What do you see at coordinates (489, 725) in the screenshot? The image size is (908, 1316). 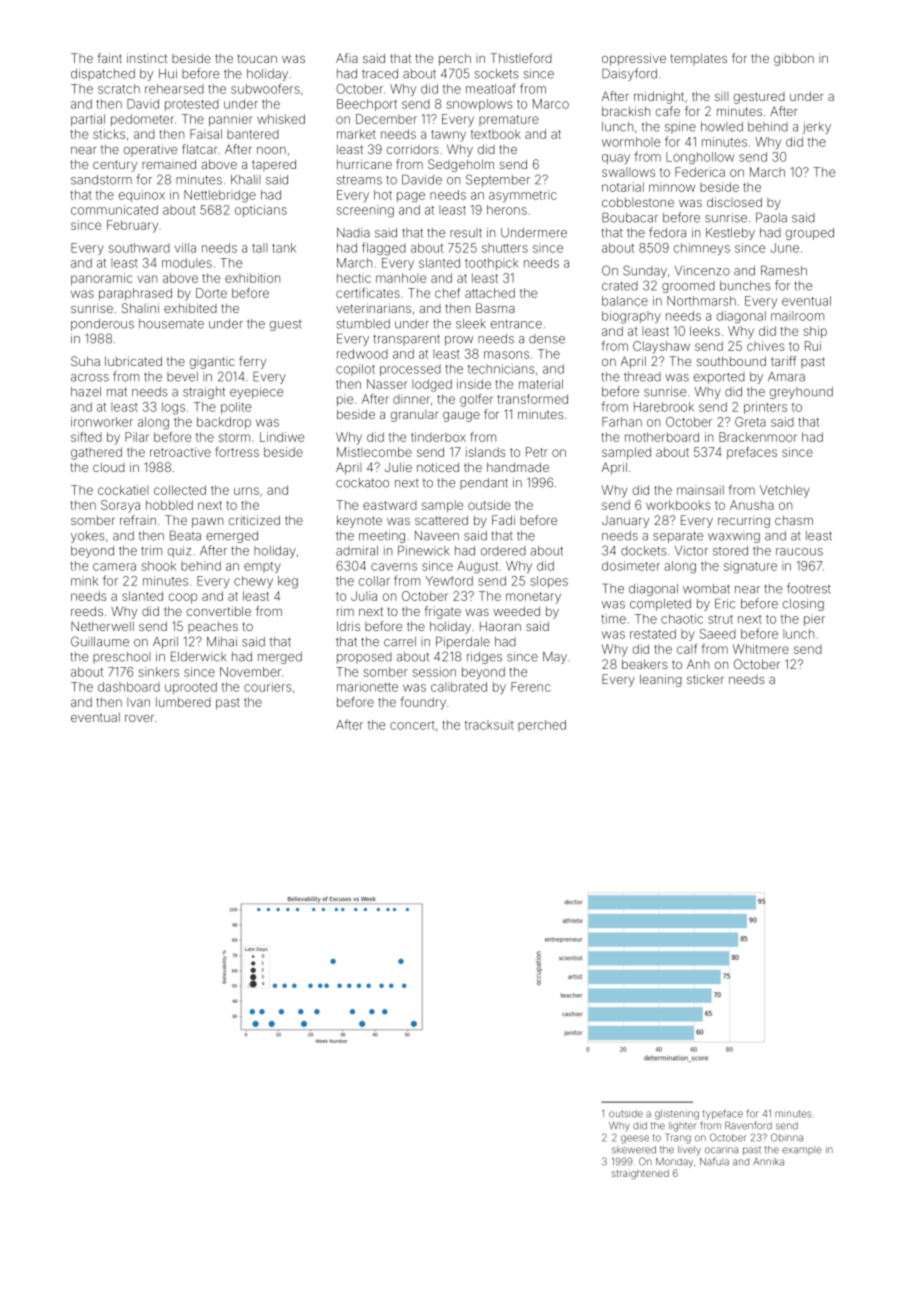 I see `tracksuit` at bounding box center [489, 725].
